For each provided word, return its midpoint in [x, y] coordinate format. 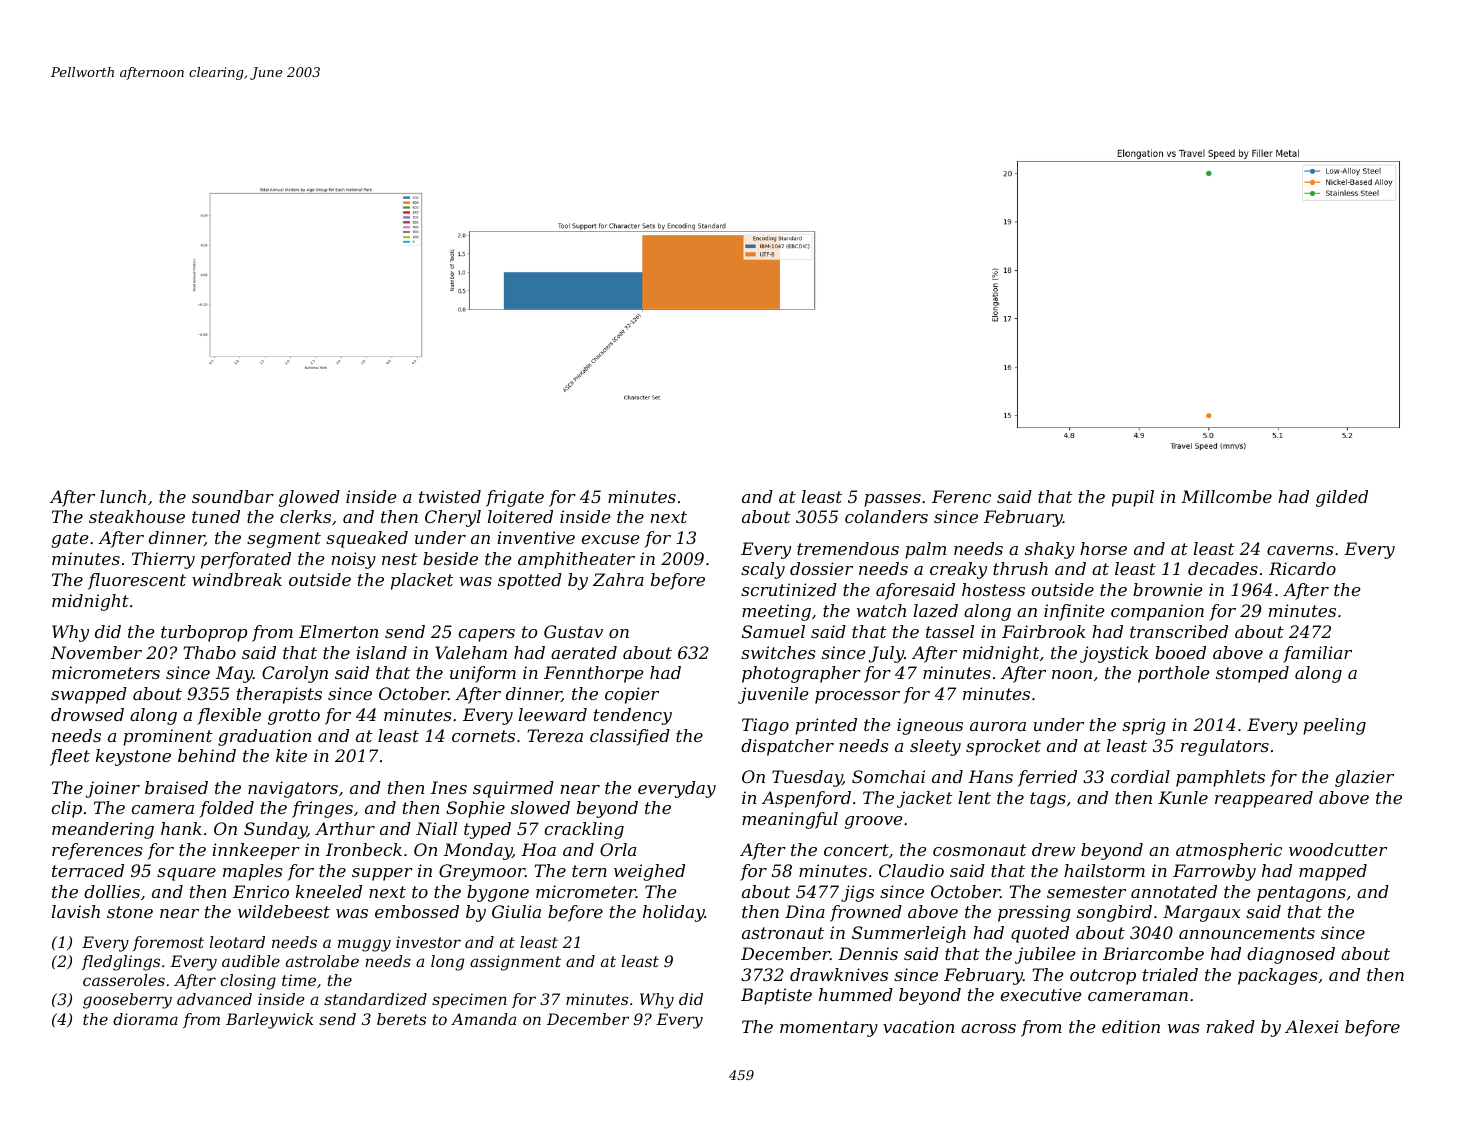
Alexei [1311, 1026]
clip [67, 809]
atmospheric [1229, 851]
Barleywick [269, 1021]
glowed [309, 498]
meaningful [790, 820]
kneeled [329, 891]
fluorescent [137, 581]
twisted [450, 496]
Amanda [483, 1019]
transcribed [1179, 631]
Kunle [1183, 797]
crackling [584, 830]
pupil [1133, 498]
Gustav [573, 631]
